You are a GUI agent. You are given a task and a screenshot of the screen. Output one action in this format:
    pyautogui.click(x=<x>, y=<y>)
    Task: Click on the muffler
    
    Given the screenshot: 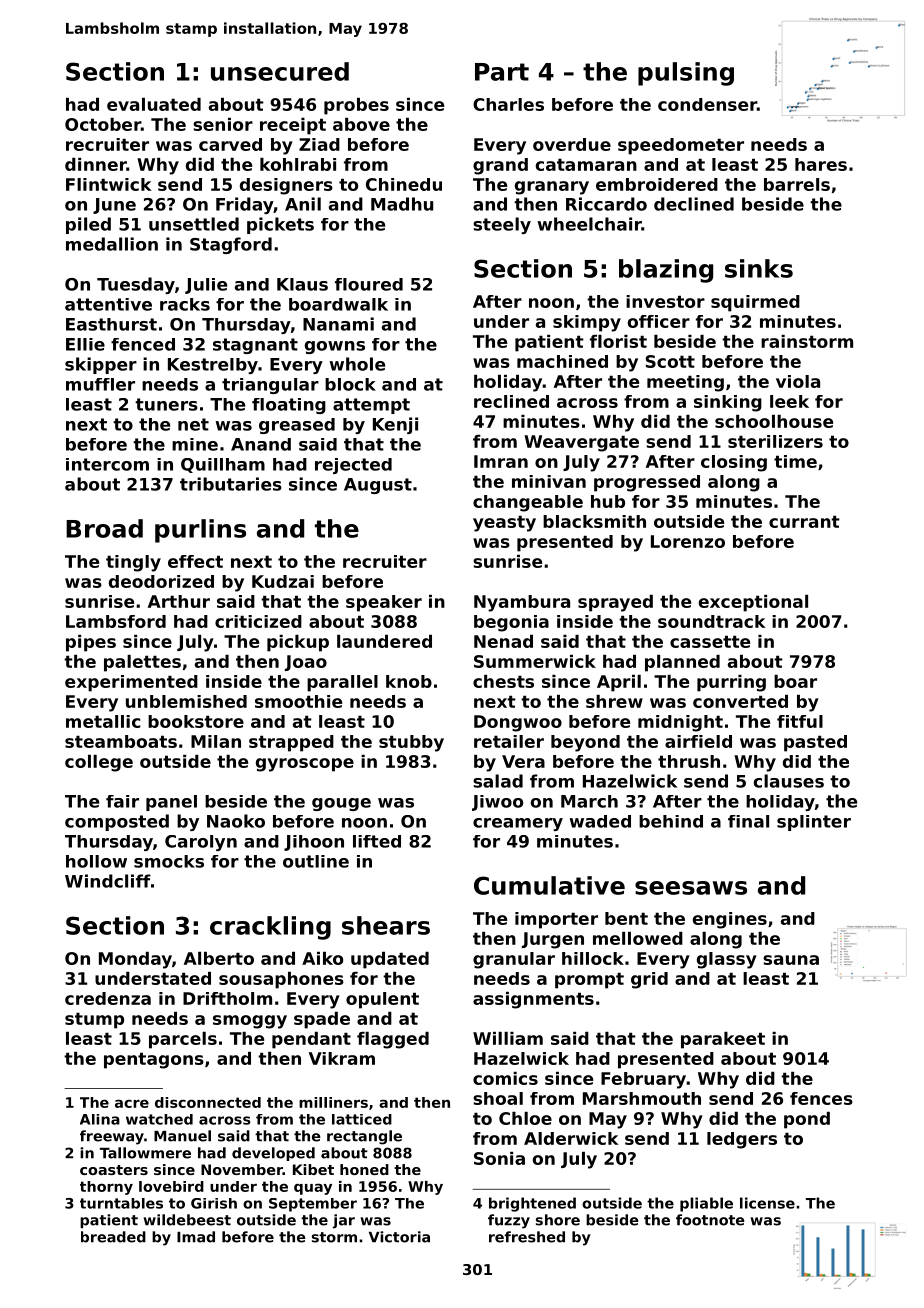 What is the action you would take?
    pyautogui.click(x=100, y=384)
